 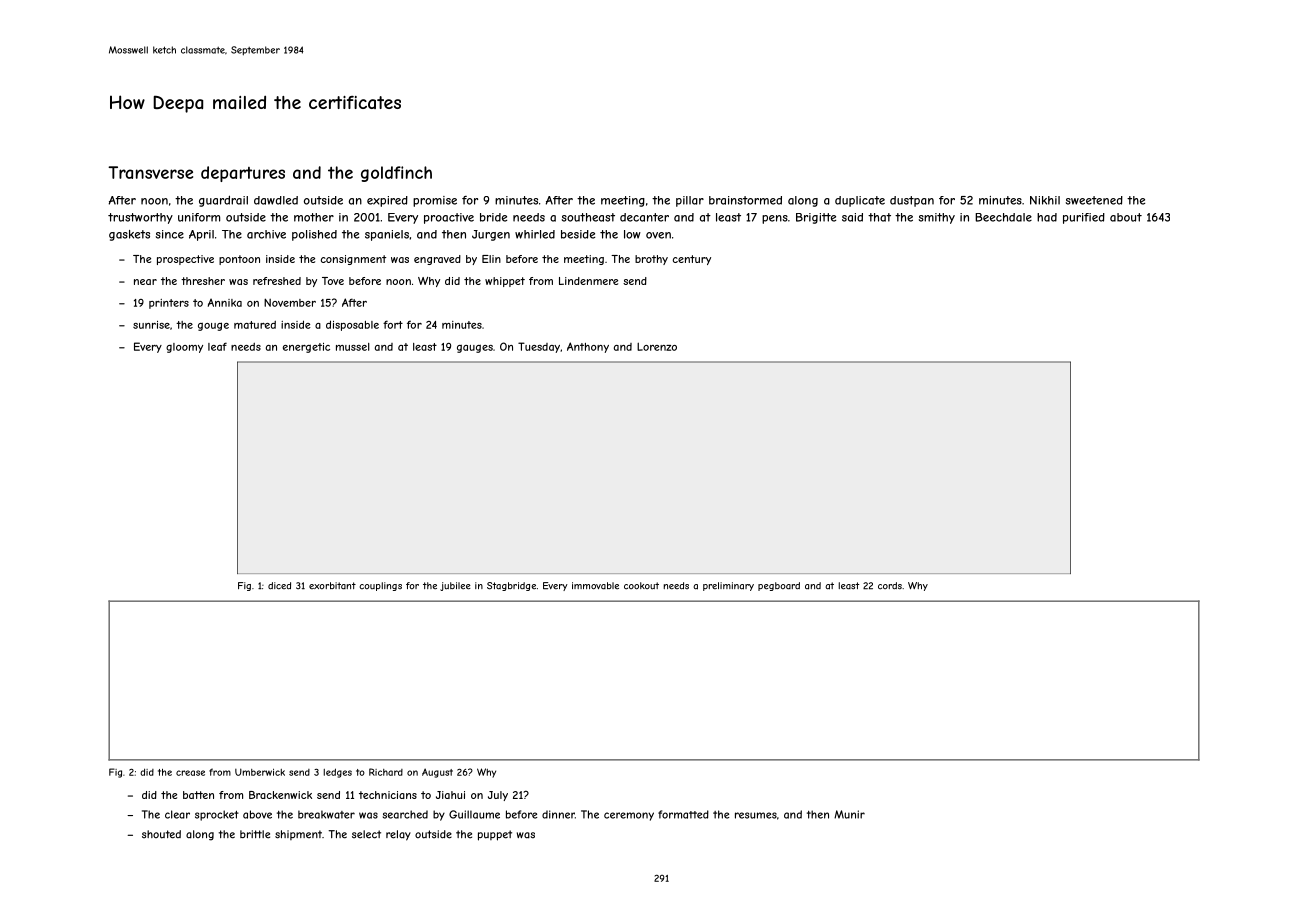 What do you see at coordinates (380, 586) in the screenshot?
I see `couplings` at bounding box center [380, 586].
